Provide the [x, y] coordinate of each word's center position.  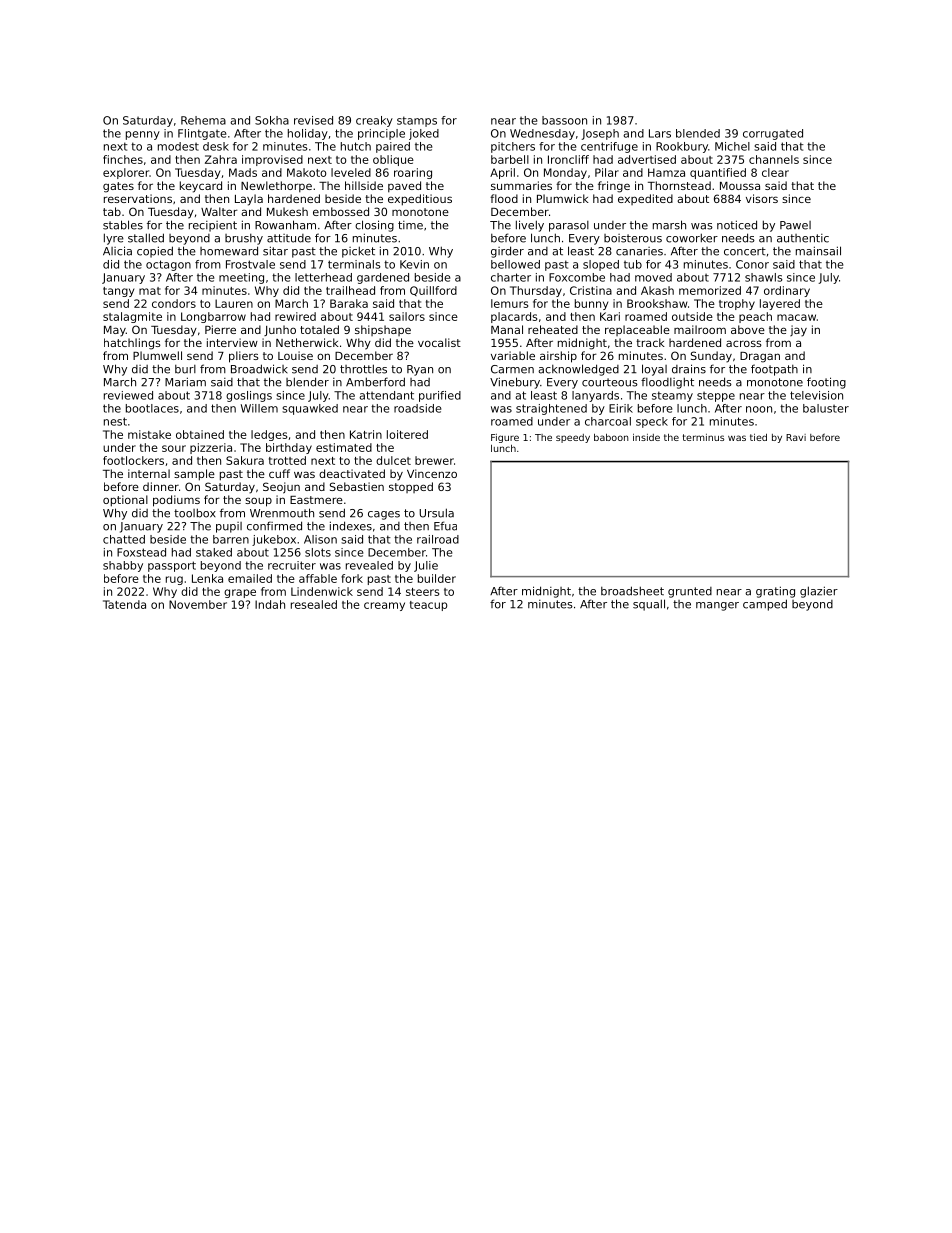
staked [214, 552]
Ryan [420, 370]
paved [404, 186]
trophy [737, 304]
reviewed [128, 395]
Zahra [221, 159]
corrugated [773, 134]
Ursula [436, 513]
